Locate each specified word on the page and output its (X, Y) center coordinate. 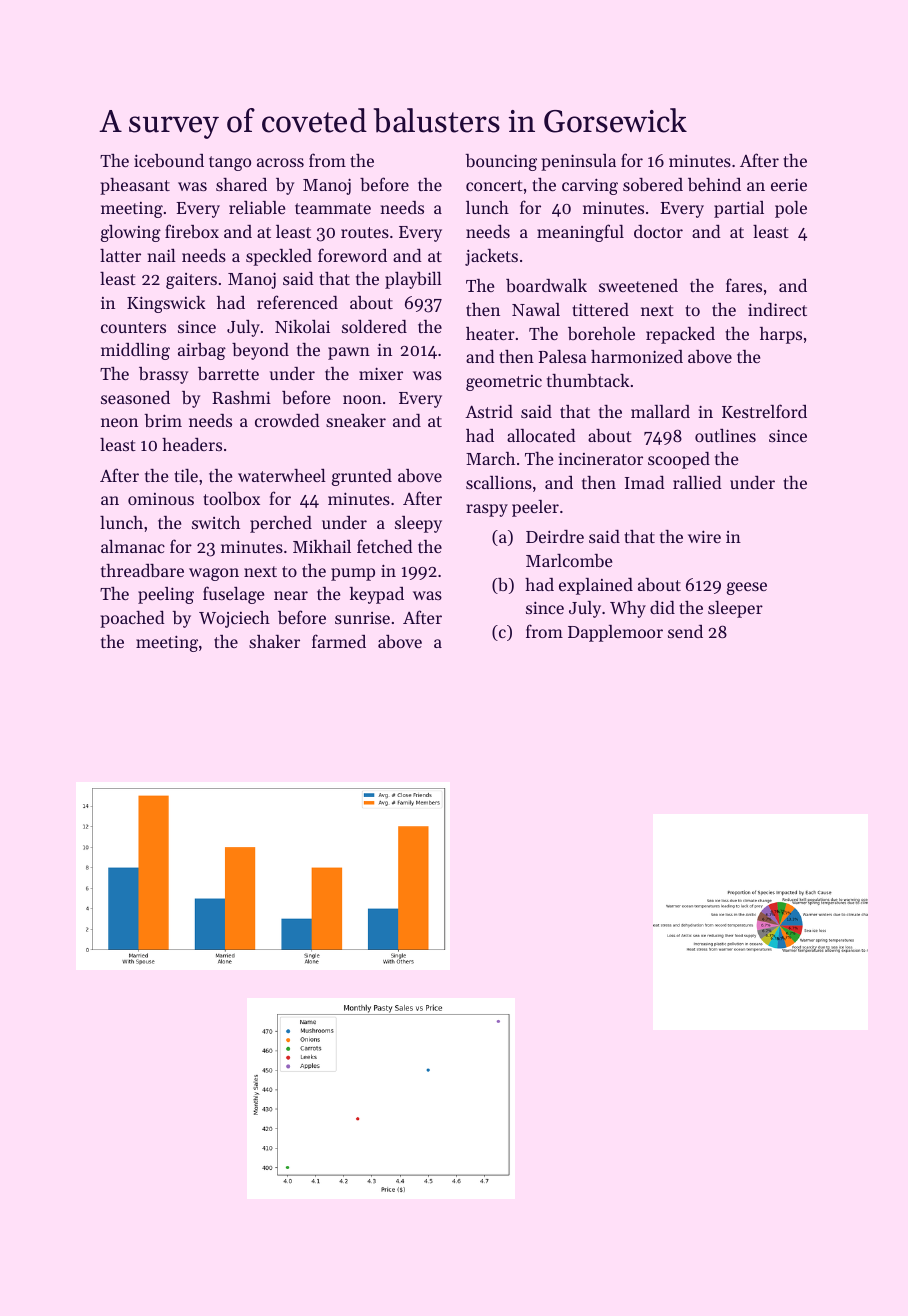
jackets (491, 257)
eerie (789, 184)
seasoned (135, 397)
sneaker (356, 420)
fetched (385, 546)
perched (281, 524)
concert (494, 185)
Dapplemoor (615, 633)
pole (791, 209)
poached (132, 619)
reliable (257, 207)
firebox (192, 231)
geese (747, 588)
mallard (660, 411)
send (685, 631)
